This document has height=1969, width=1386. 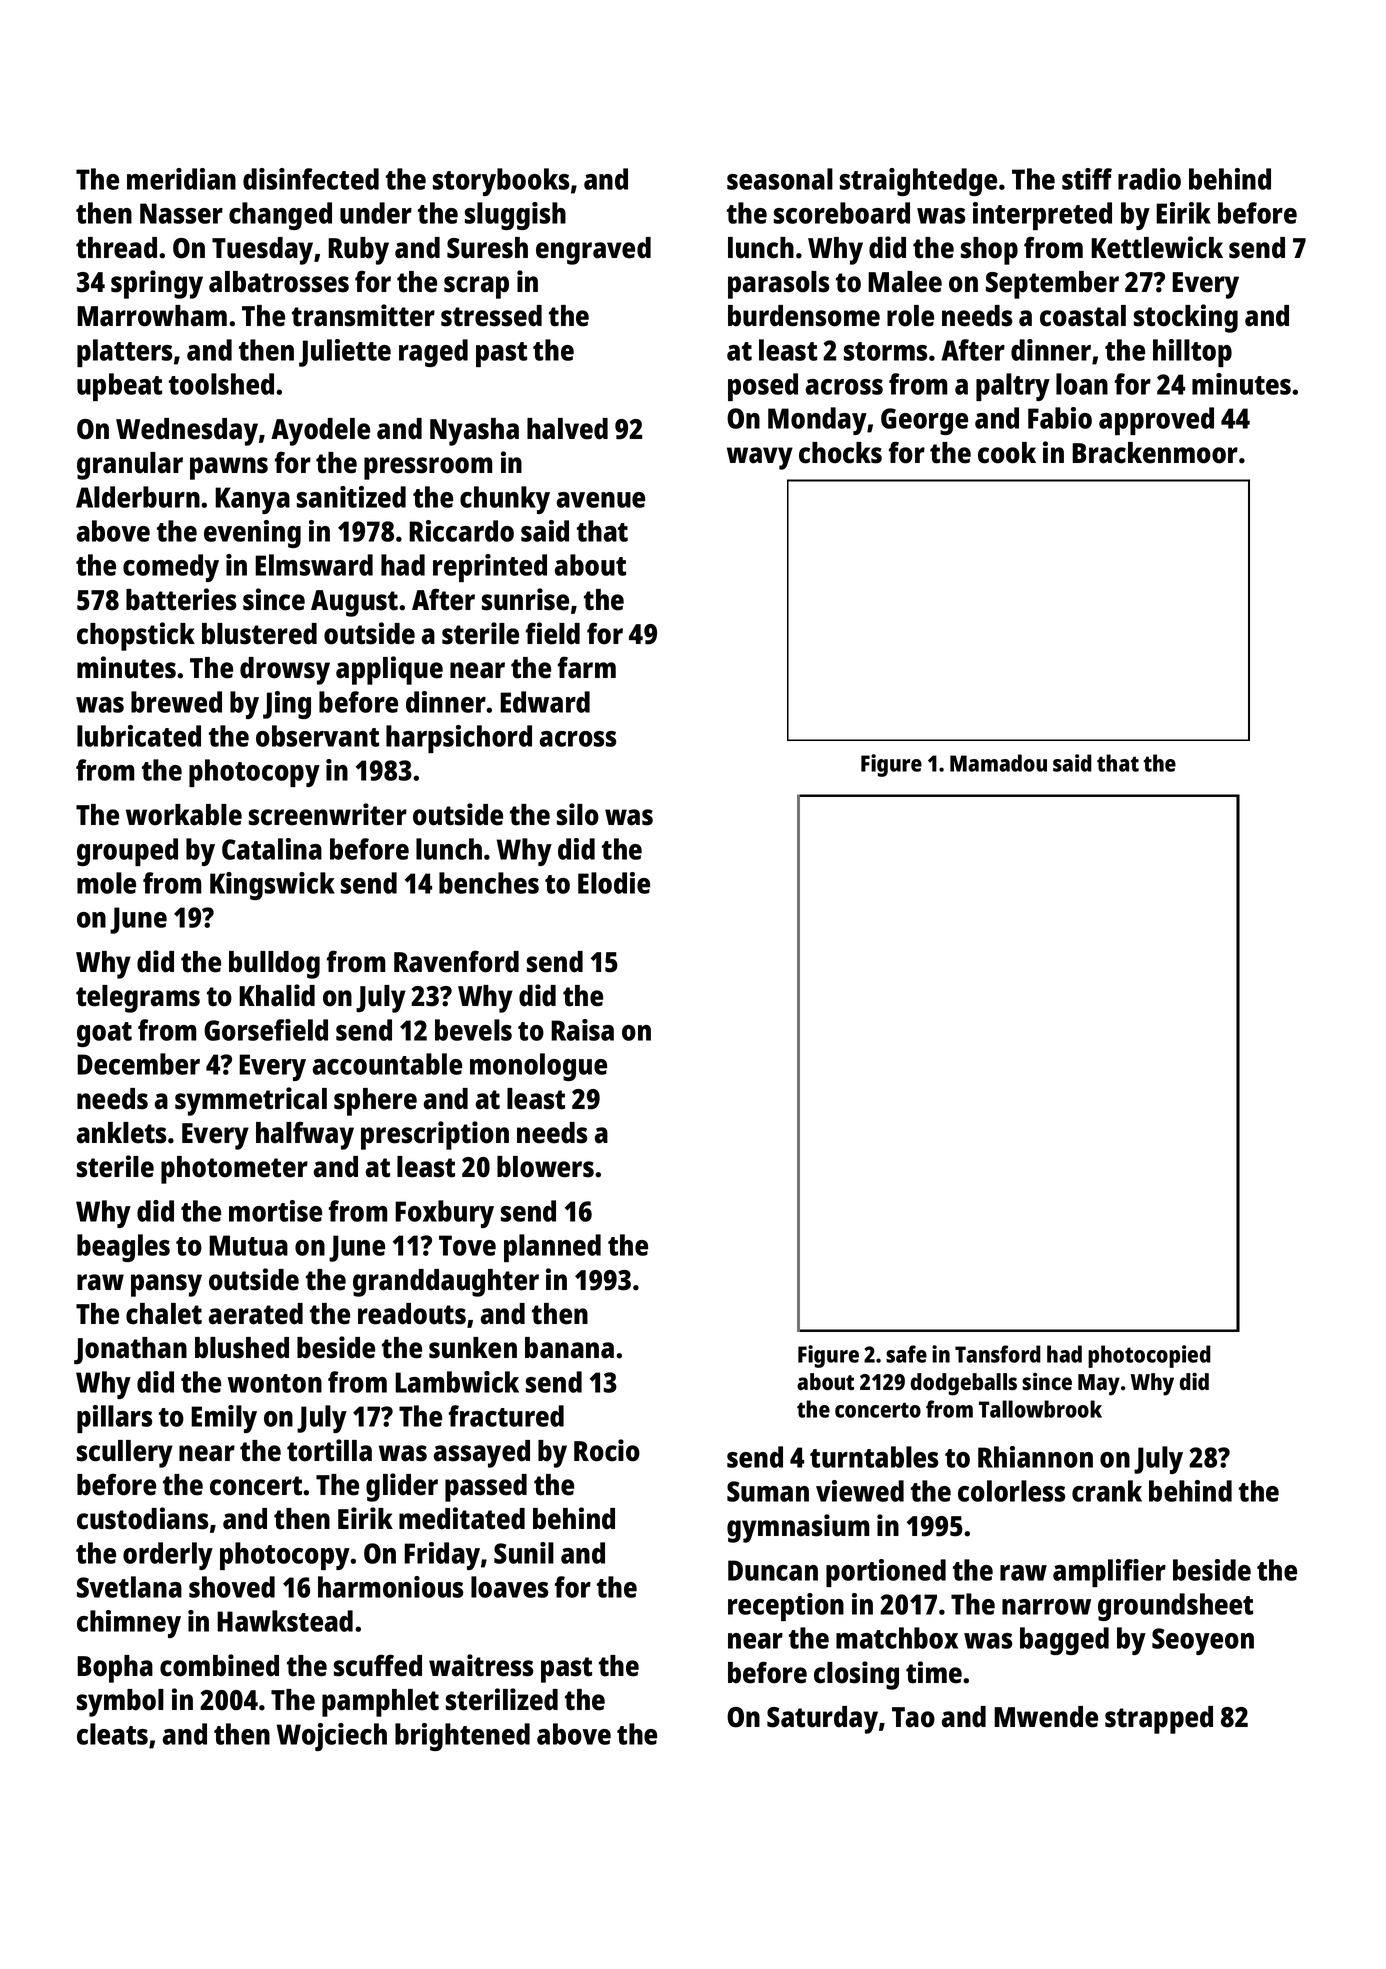 I want to click on meridian, so click(x=181, y=179).
